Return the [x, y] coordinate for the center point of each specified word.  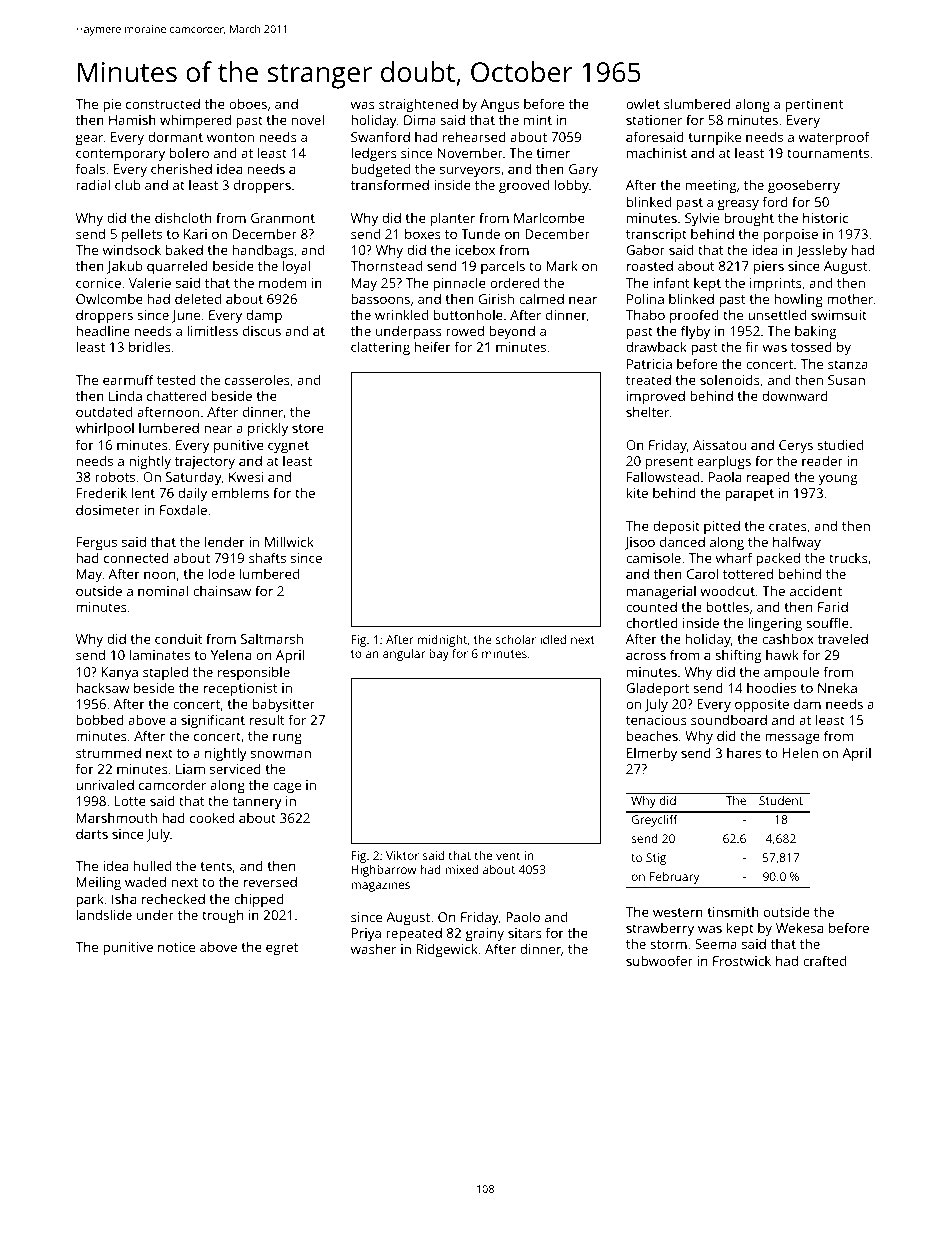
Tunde [480, 233]
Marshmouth [117, 817]
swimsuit [839, 315]
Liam [190, 769]
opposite [762, 706]
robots [115, 476]
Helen [800, 752]
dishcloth [183, 217]
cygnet [288, 447]
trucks [848, 558]
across [646, 656]
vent [508, 856]
